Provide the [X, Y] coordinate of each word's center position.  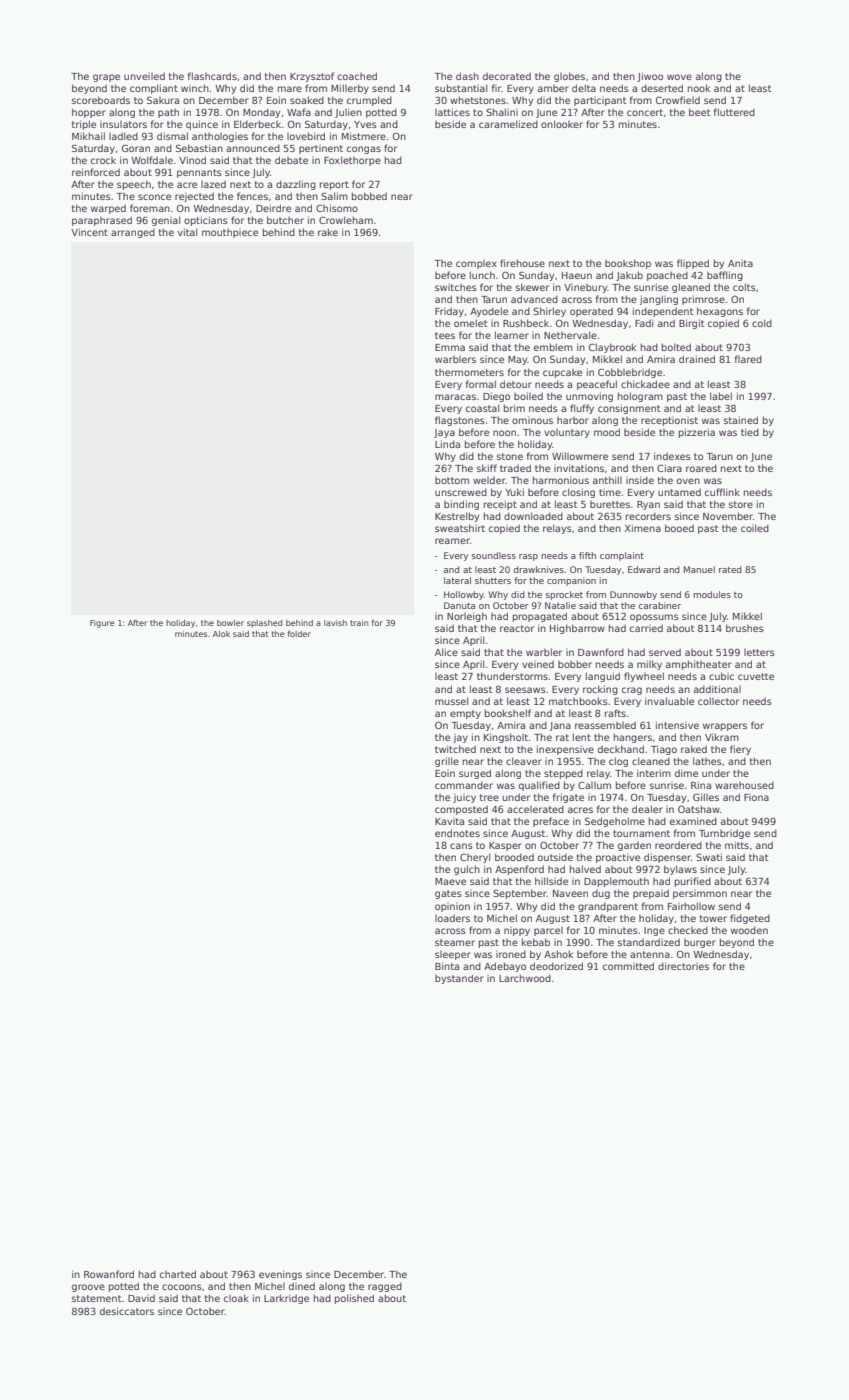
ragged [385, 1287]
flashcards [212, 76]
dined [302, 1286]
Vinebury [586, 288]
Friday [449, 312]
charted [178, 1274]
